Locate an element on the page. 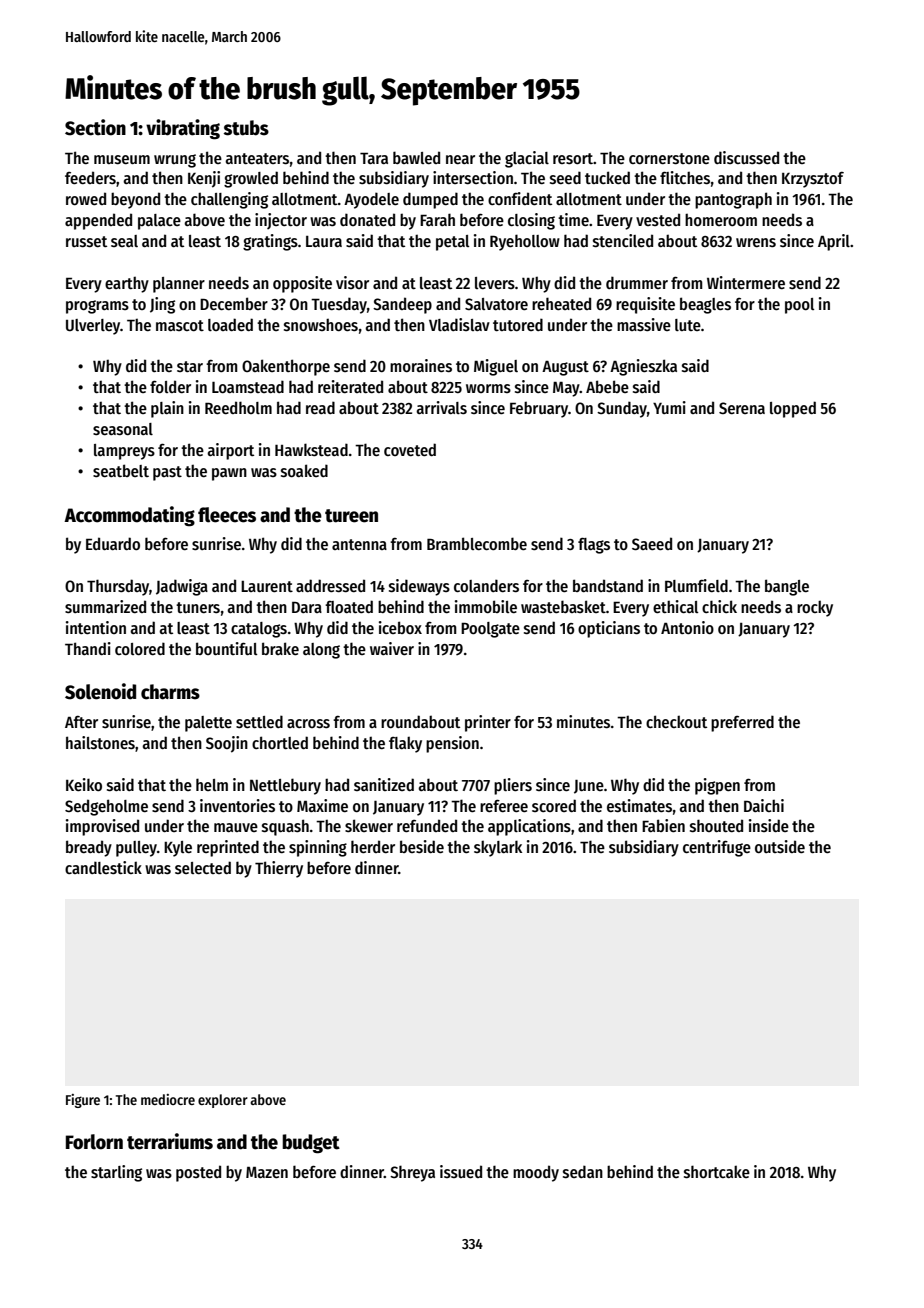 This document has width=924, height=1308. sedan is located at coordinates (583, 1171).
